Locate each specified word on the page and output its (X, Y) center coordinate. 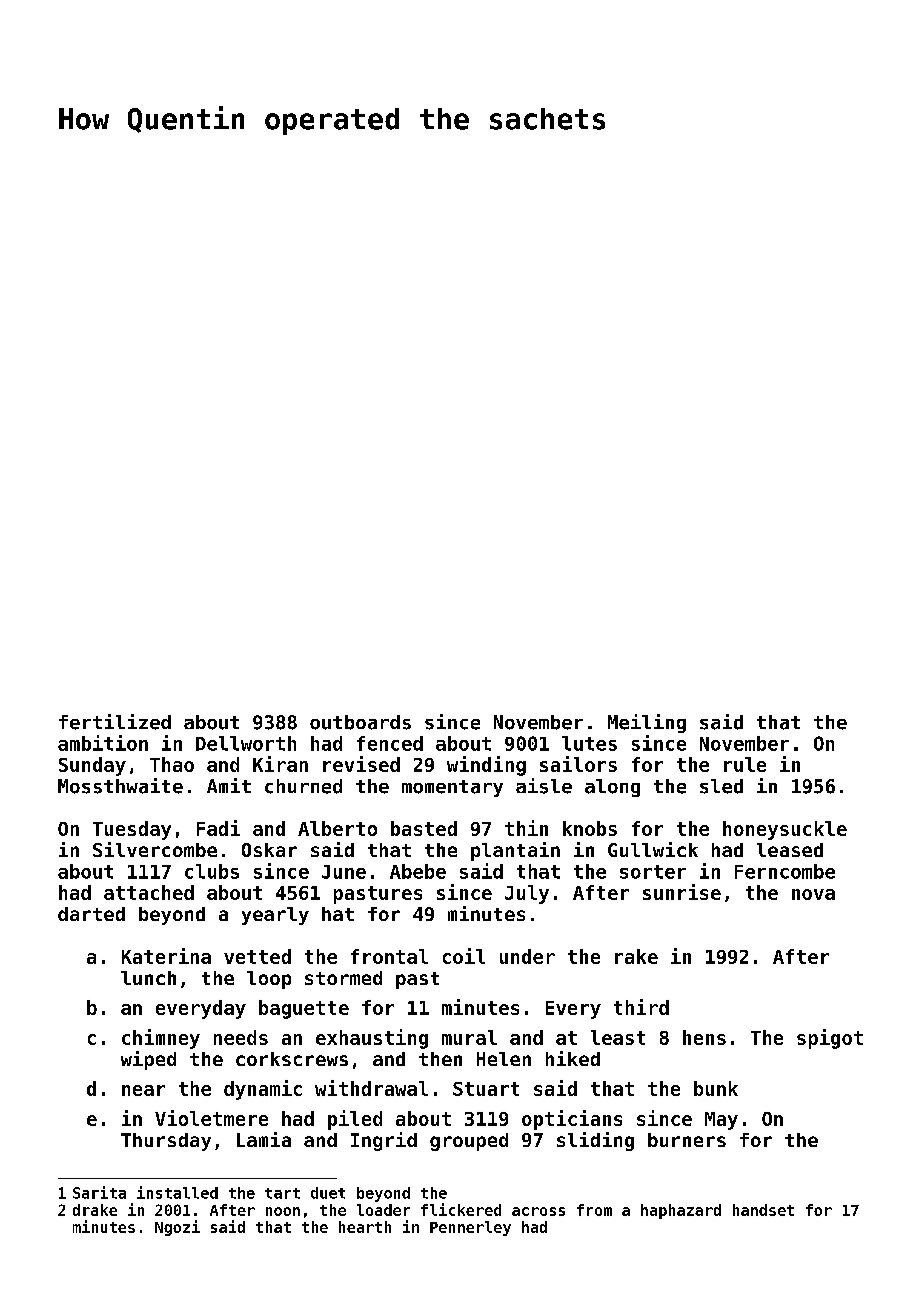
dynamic (263, 1090)
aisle (544, 786)
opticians (572, 1120)
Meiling (647, 723)
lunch (148, 978)
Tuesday (132, 830)
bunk (716, 1088)
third (641, 1007)
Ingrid (384, 1141)
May (721, 1121)
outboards (360, 722)
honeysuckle (785, 830)
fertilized (115, 722)
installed (177, 1192)
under (527, 956)
